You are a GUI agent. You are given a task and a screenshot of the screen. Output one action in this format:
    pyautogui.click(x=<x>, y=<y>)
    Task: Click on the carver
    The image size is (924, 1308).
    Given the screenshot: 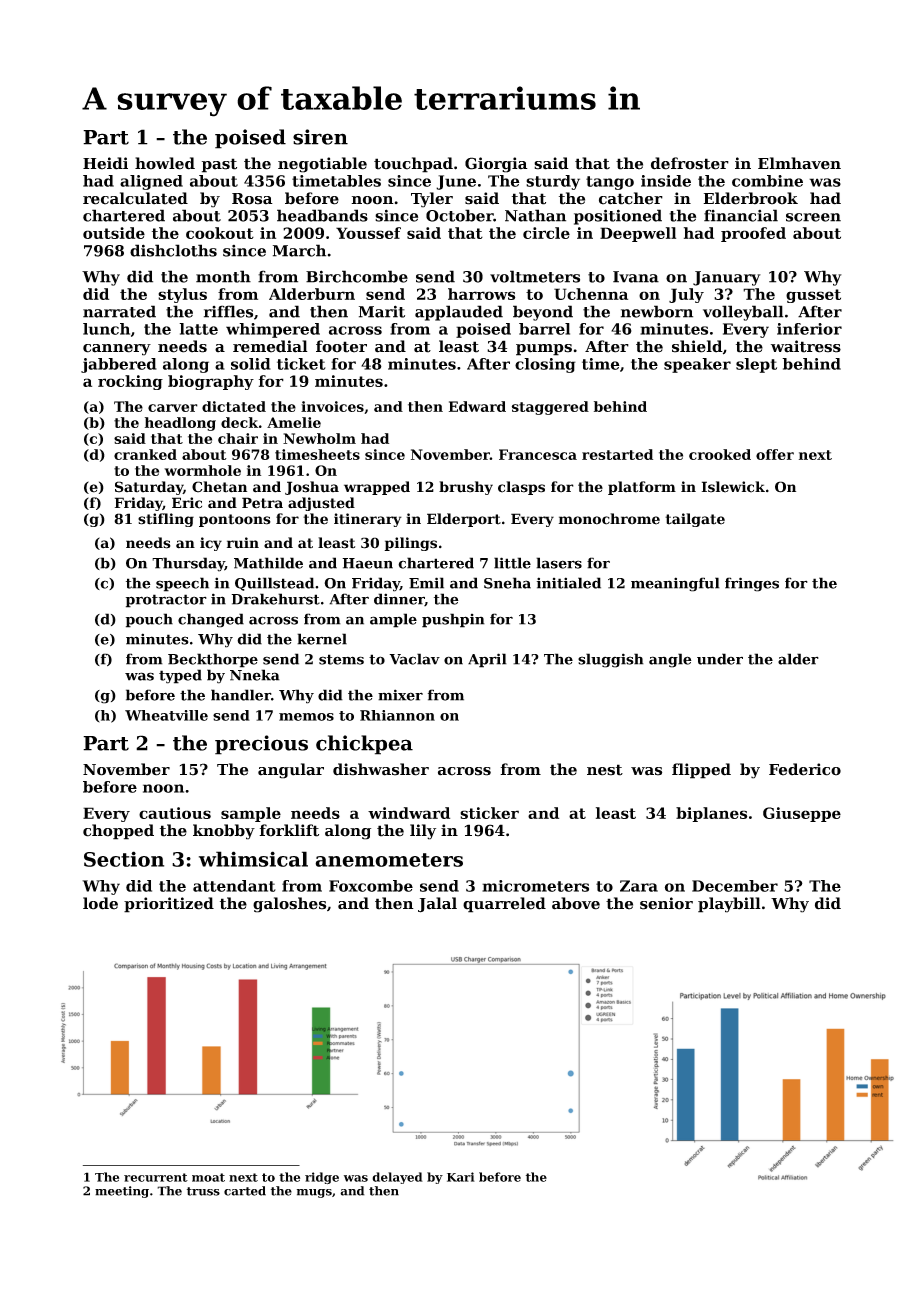 What is the action you would take?
    pyautogui.click(x=173, y=408)
